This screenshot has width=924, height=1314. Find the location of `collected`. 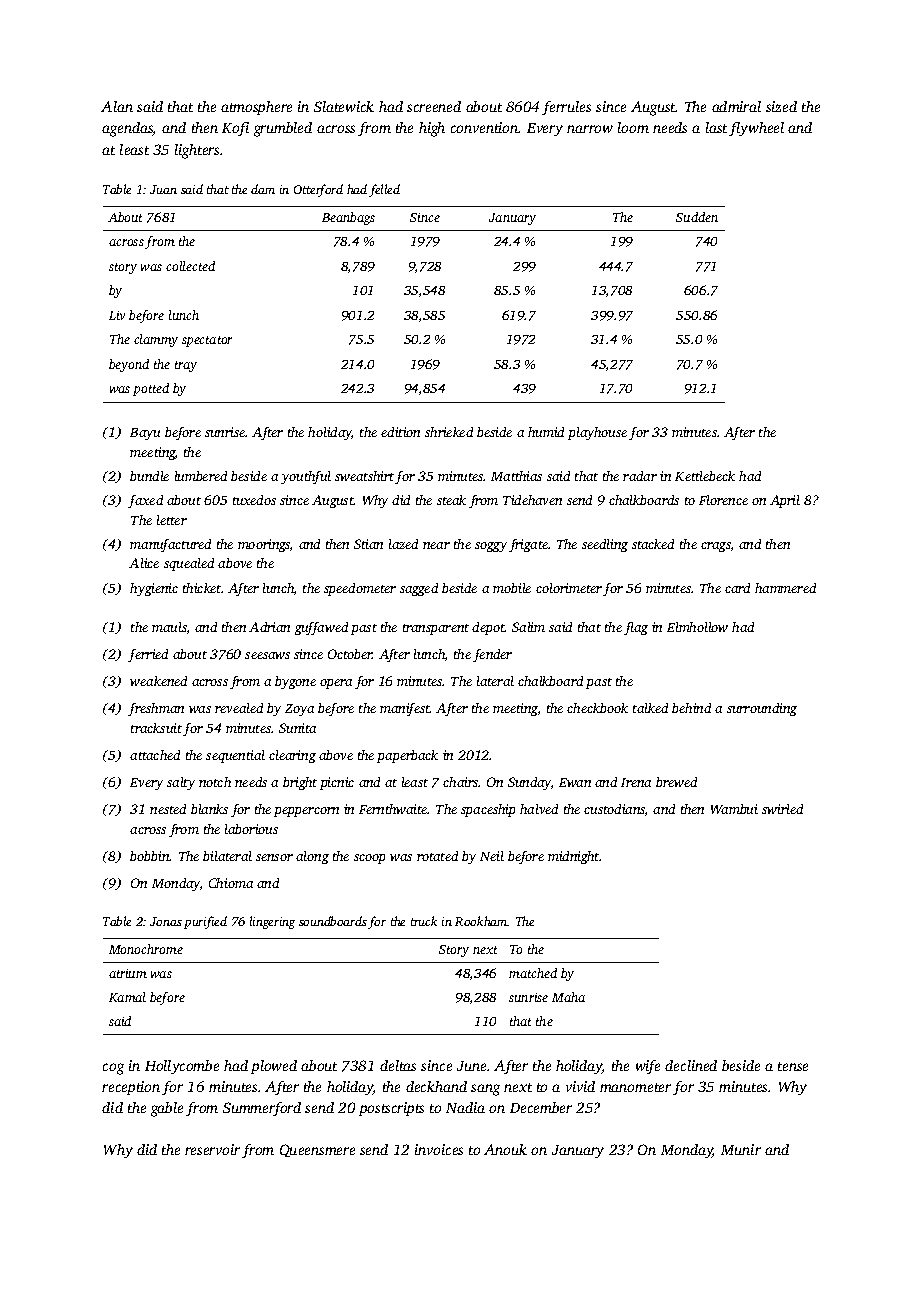

collected is located at coordinates (190, 266).
